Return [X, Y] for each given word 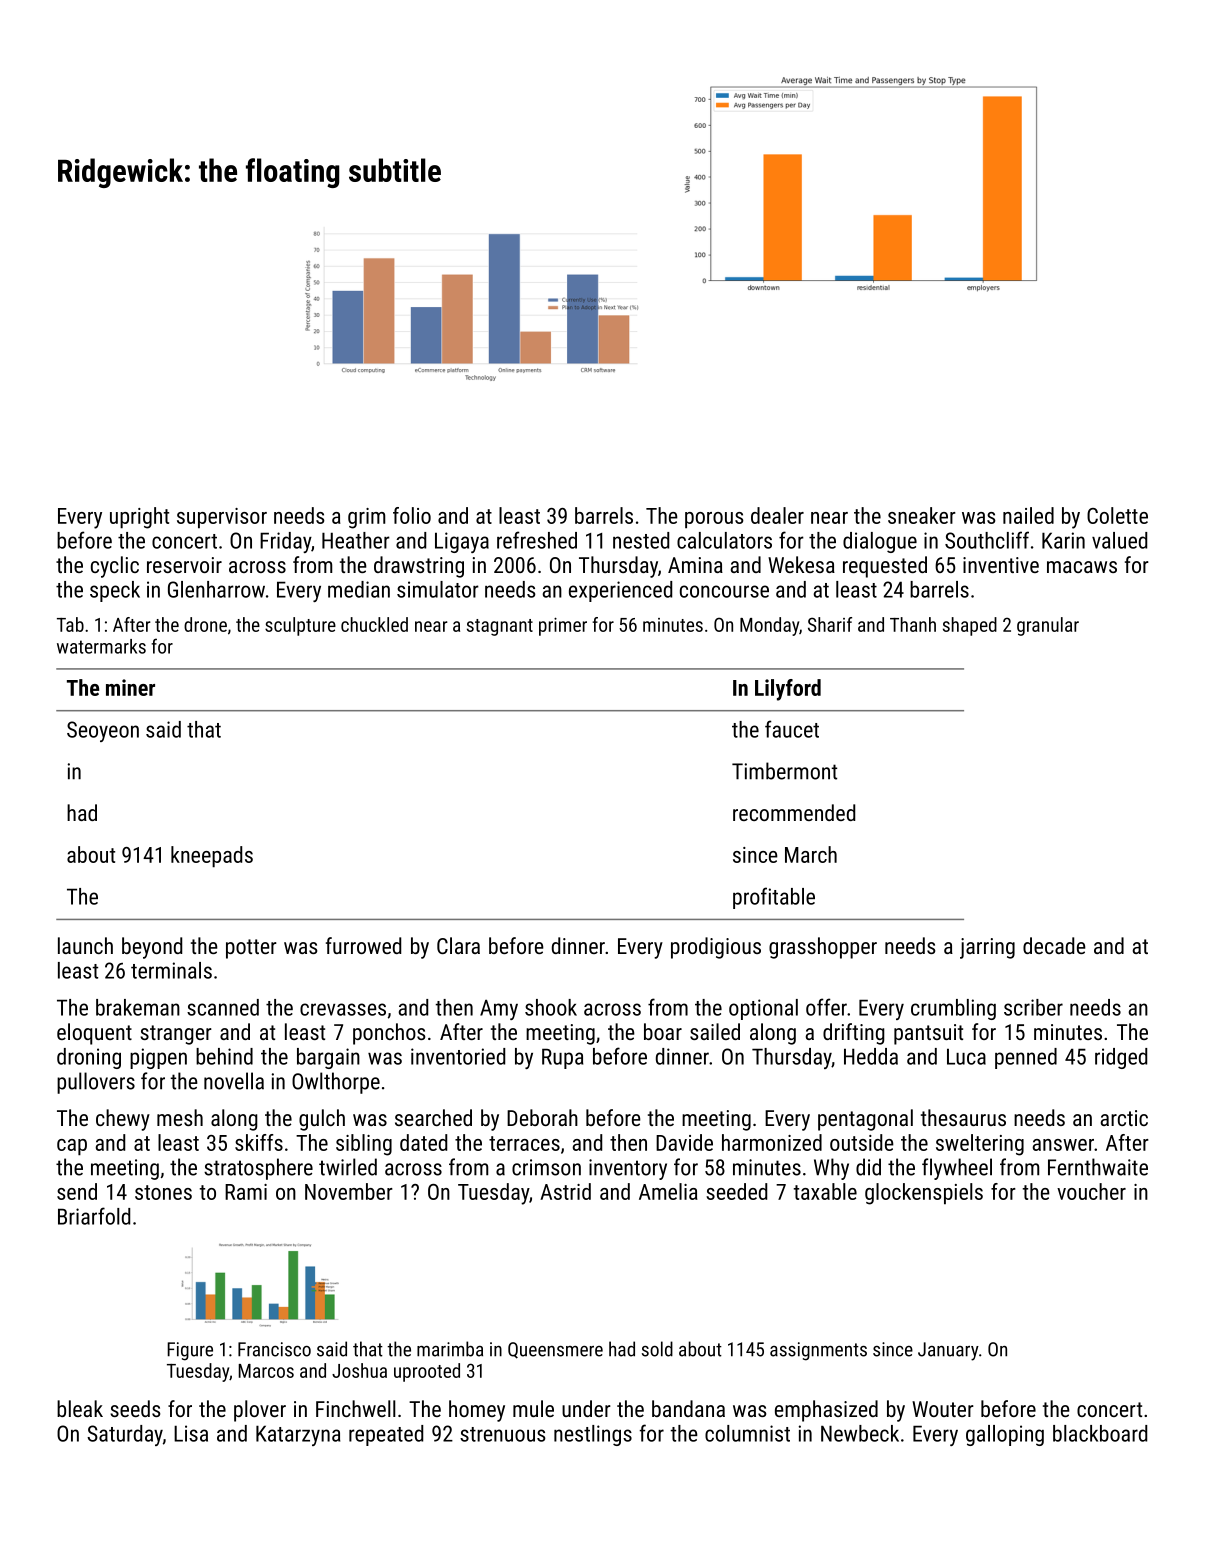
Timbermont [784, 771]
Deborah [542, 1117]
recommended [794, 812]
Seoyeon [103, 731]
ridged [1121, 1058]
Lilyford [788, 690]
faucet [792, 729]
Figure [190, 1351]
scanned [223, 1007]
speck [115, 591]
